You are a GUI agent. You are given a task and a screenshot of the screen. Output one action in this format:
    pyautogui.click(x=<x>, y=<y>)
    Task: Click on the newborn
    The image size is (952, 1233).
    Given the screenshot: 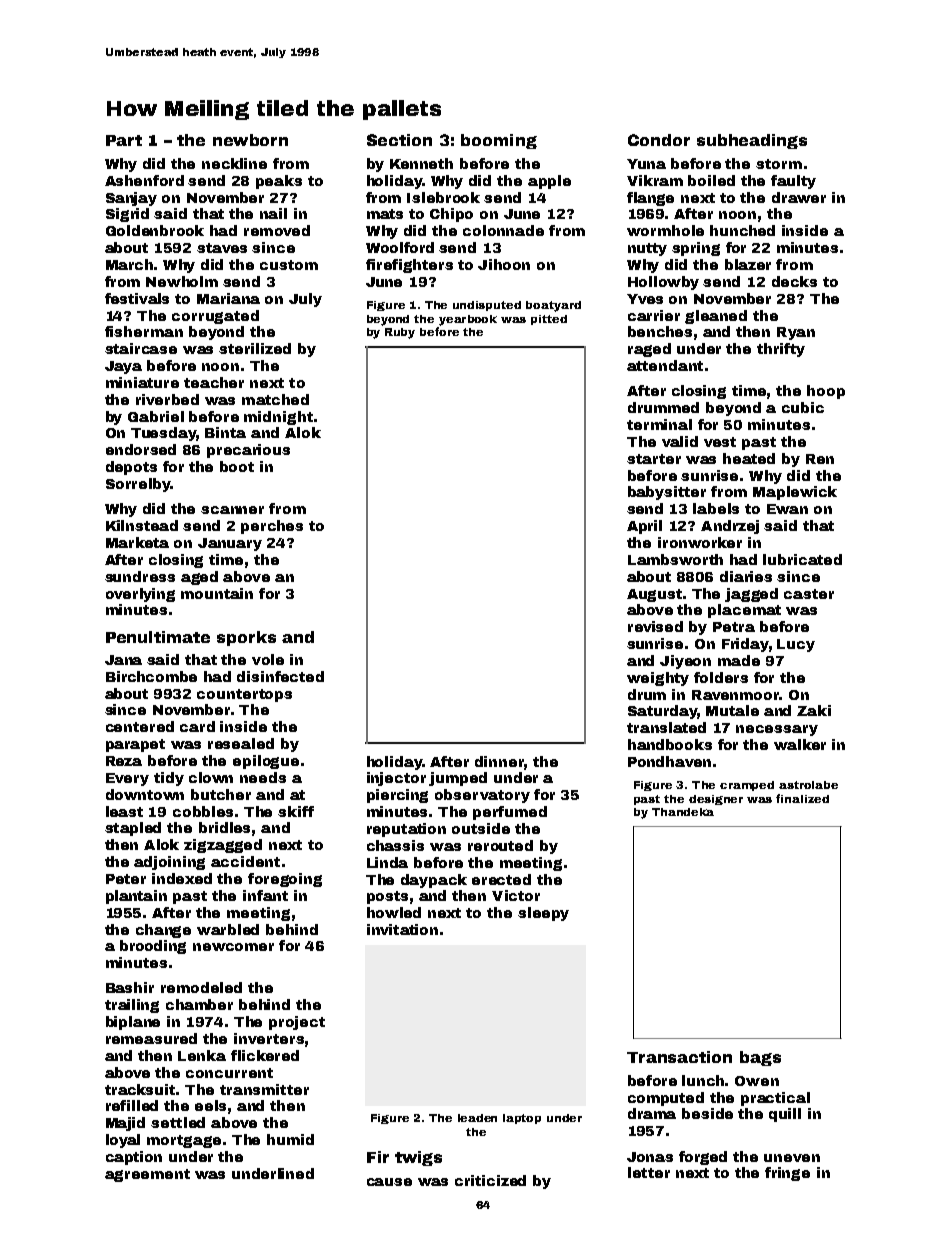 What is the action you would take?
    pyautogui.click(x=250, y=140)
